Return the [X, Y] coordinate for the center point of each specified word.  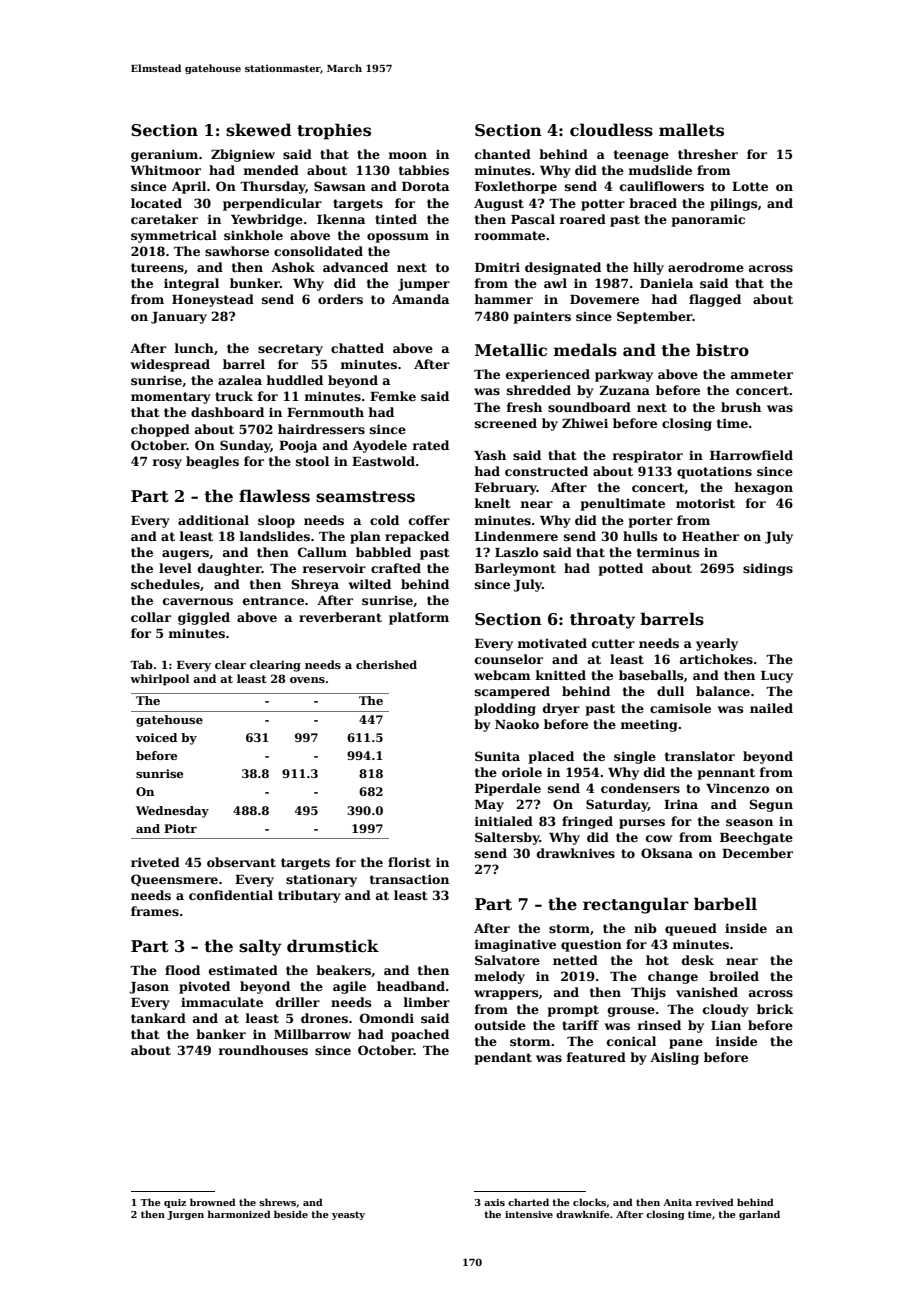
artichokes [716, 659]
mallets [691, 130]
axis [494, 1202]
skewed [258, 130]
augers [185, 555]
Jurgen [185, 1215]
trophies [334, 131]
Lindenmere [516, 536]
